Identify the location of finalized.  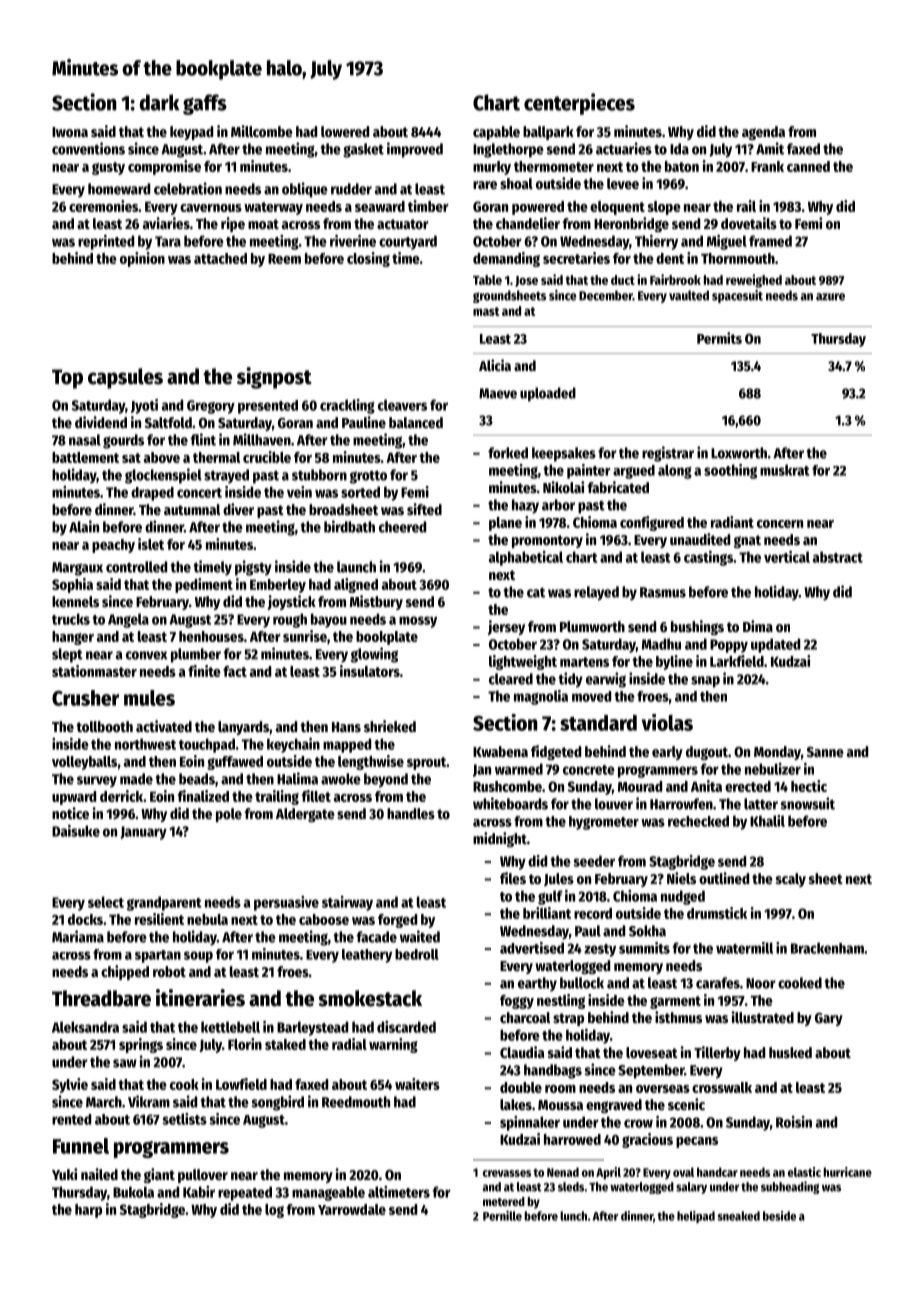
(203, 796).
